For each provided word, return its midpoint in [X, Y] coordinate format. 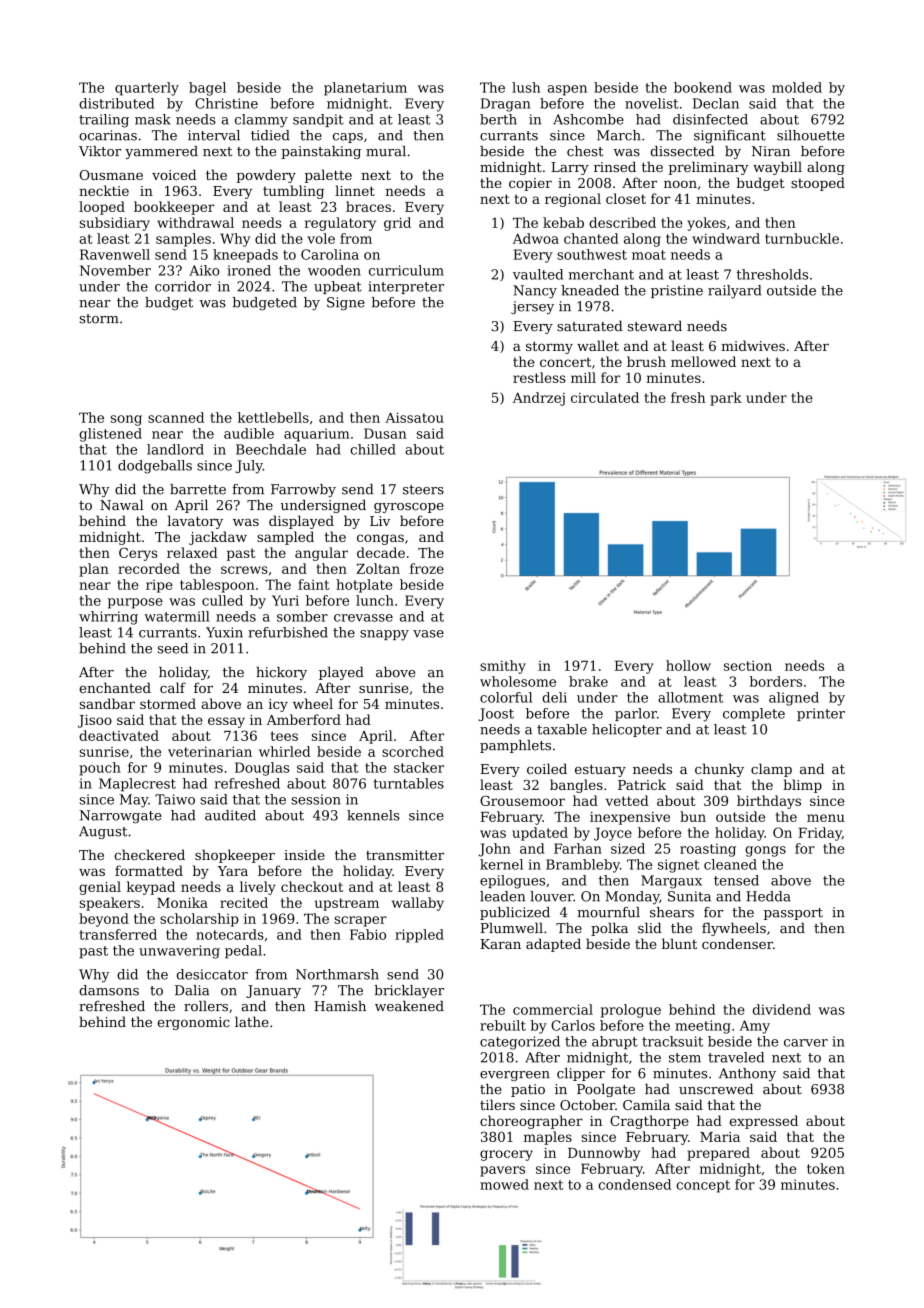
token [826, 1168]
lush [526, 87]
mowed [504, 1184]
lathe [252, 1021]
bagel [207, 89]
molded [797, 87]
